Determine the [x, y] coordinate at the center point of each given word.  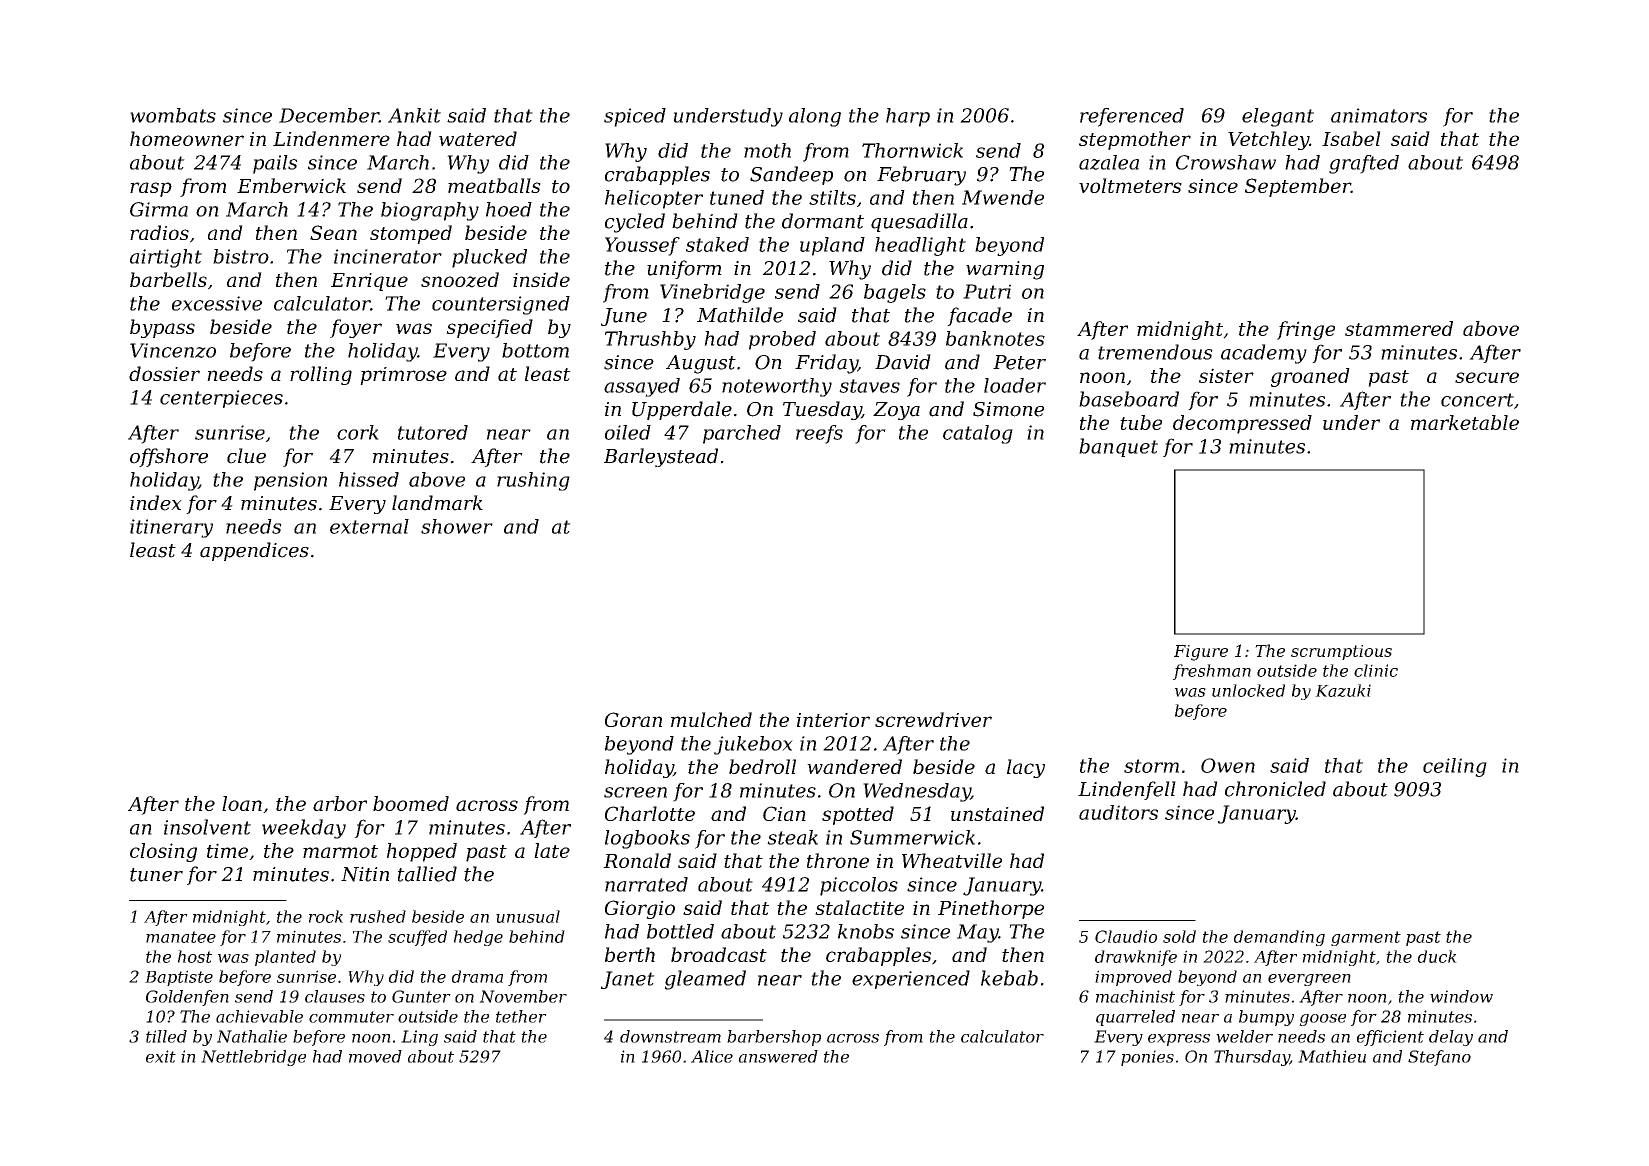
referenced [1132, 117]
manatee [181, 937]
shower [457, 526]
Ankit [414, 115]
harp [908, 117]
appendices [254, 551]
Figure [1201, 653]
